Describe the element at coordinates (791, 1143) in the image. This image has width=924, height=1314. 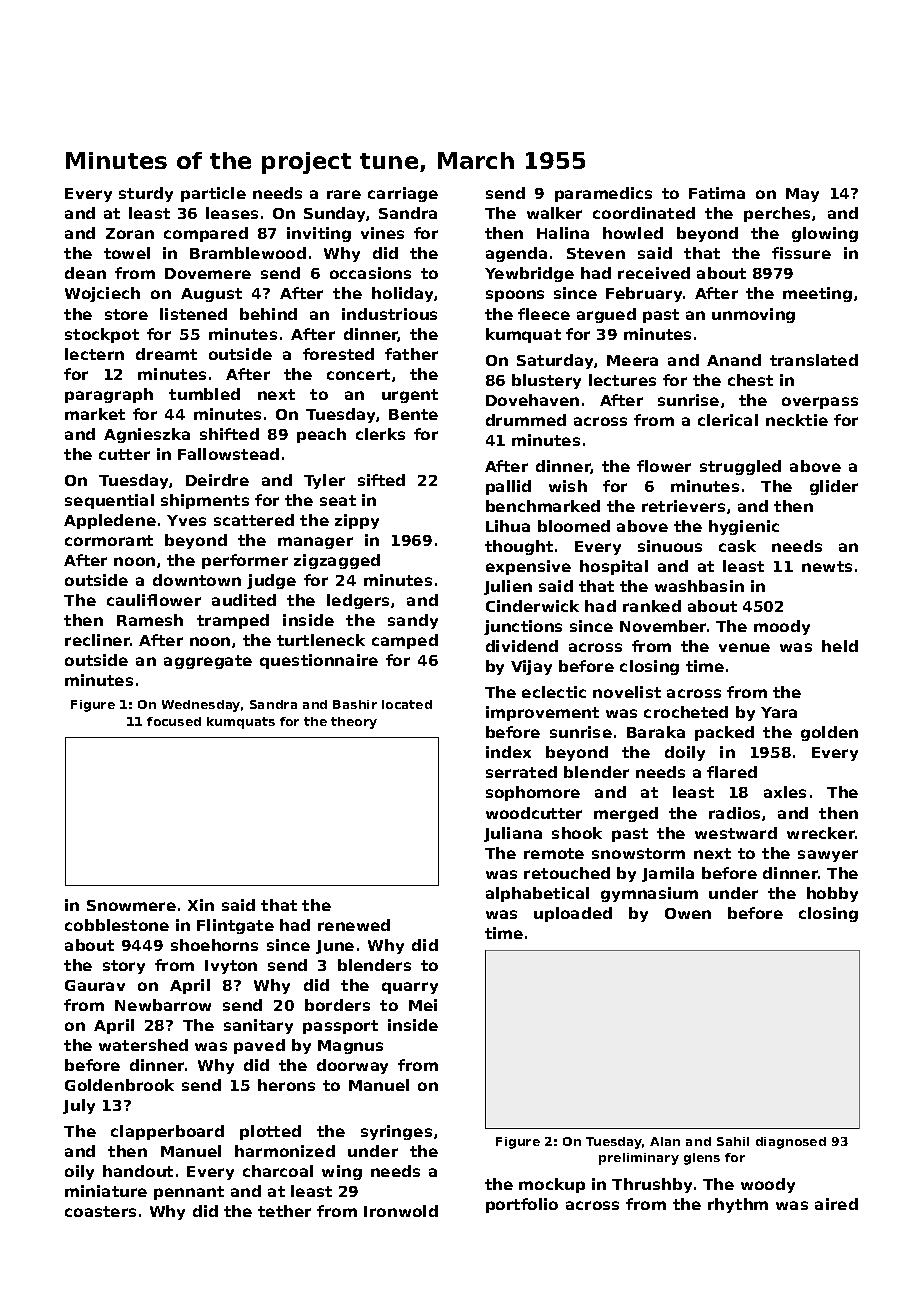
I see `diagnosed` at that location.
